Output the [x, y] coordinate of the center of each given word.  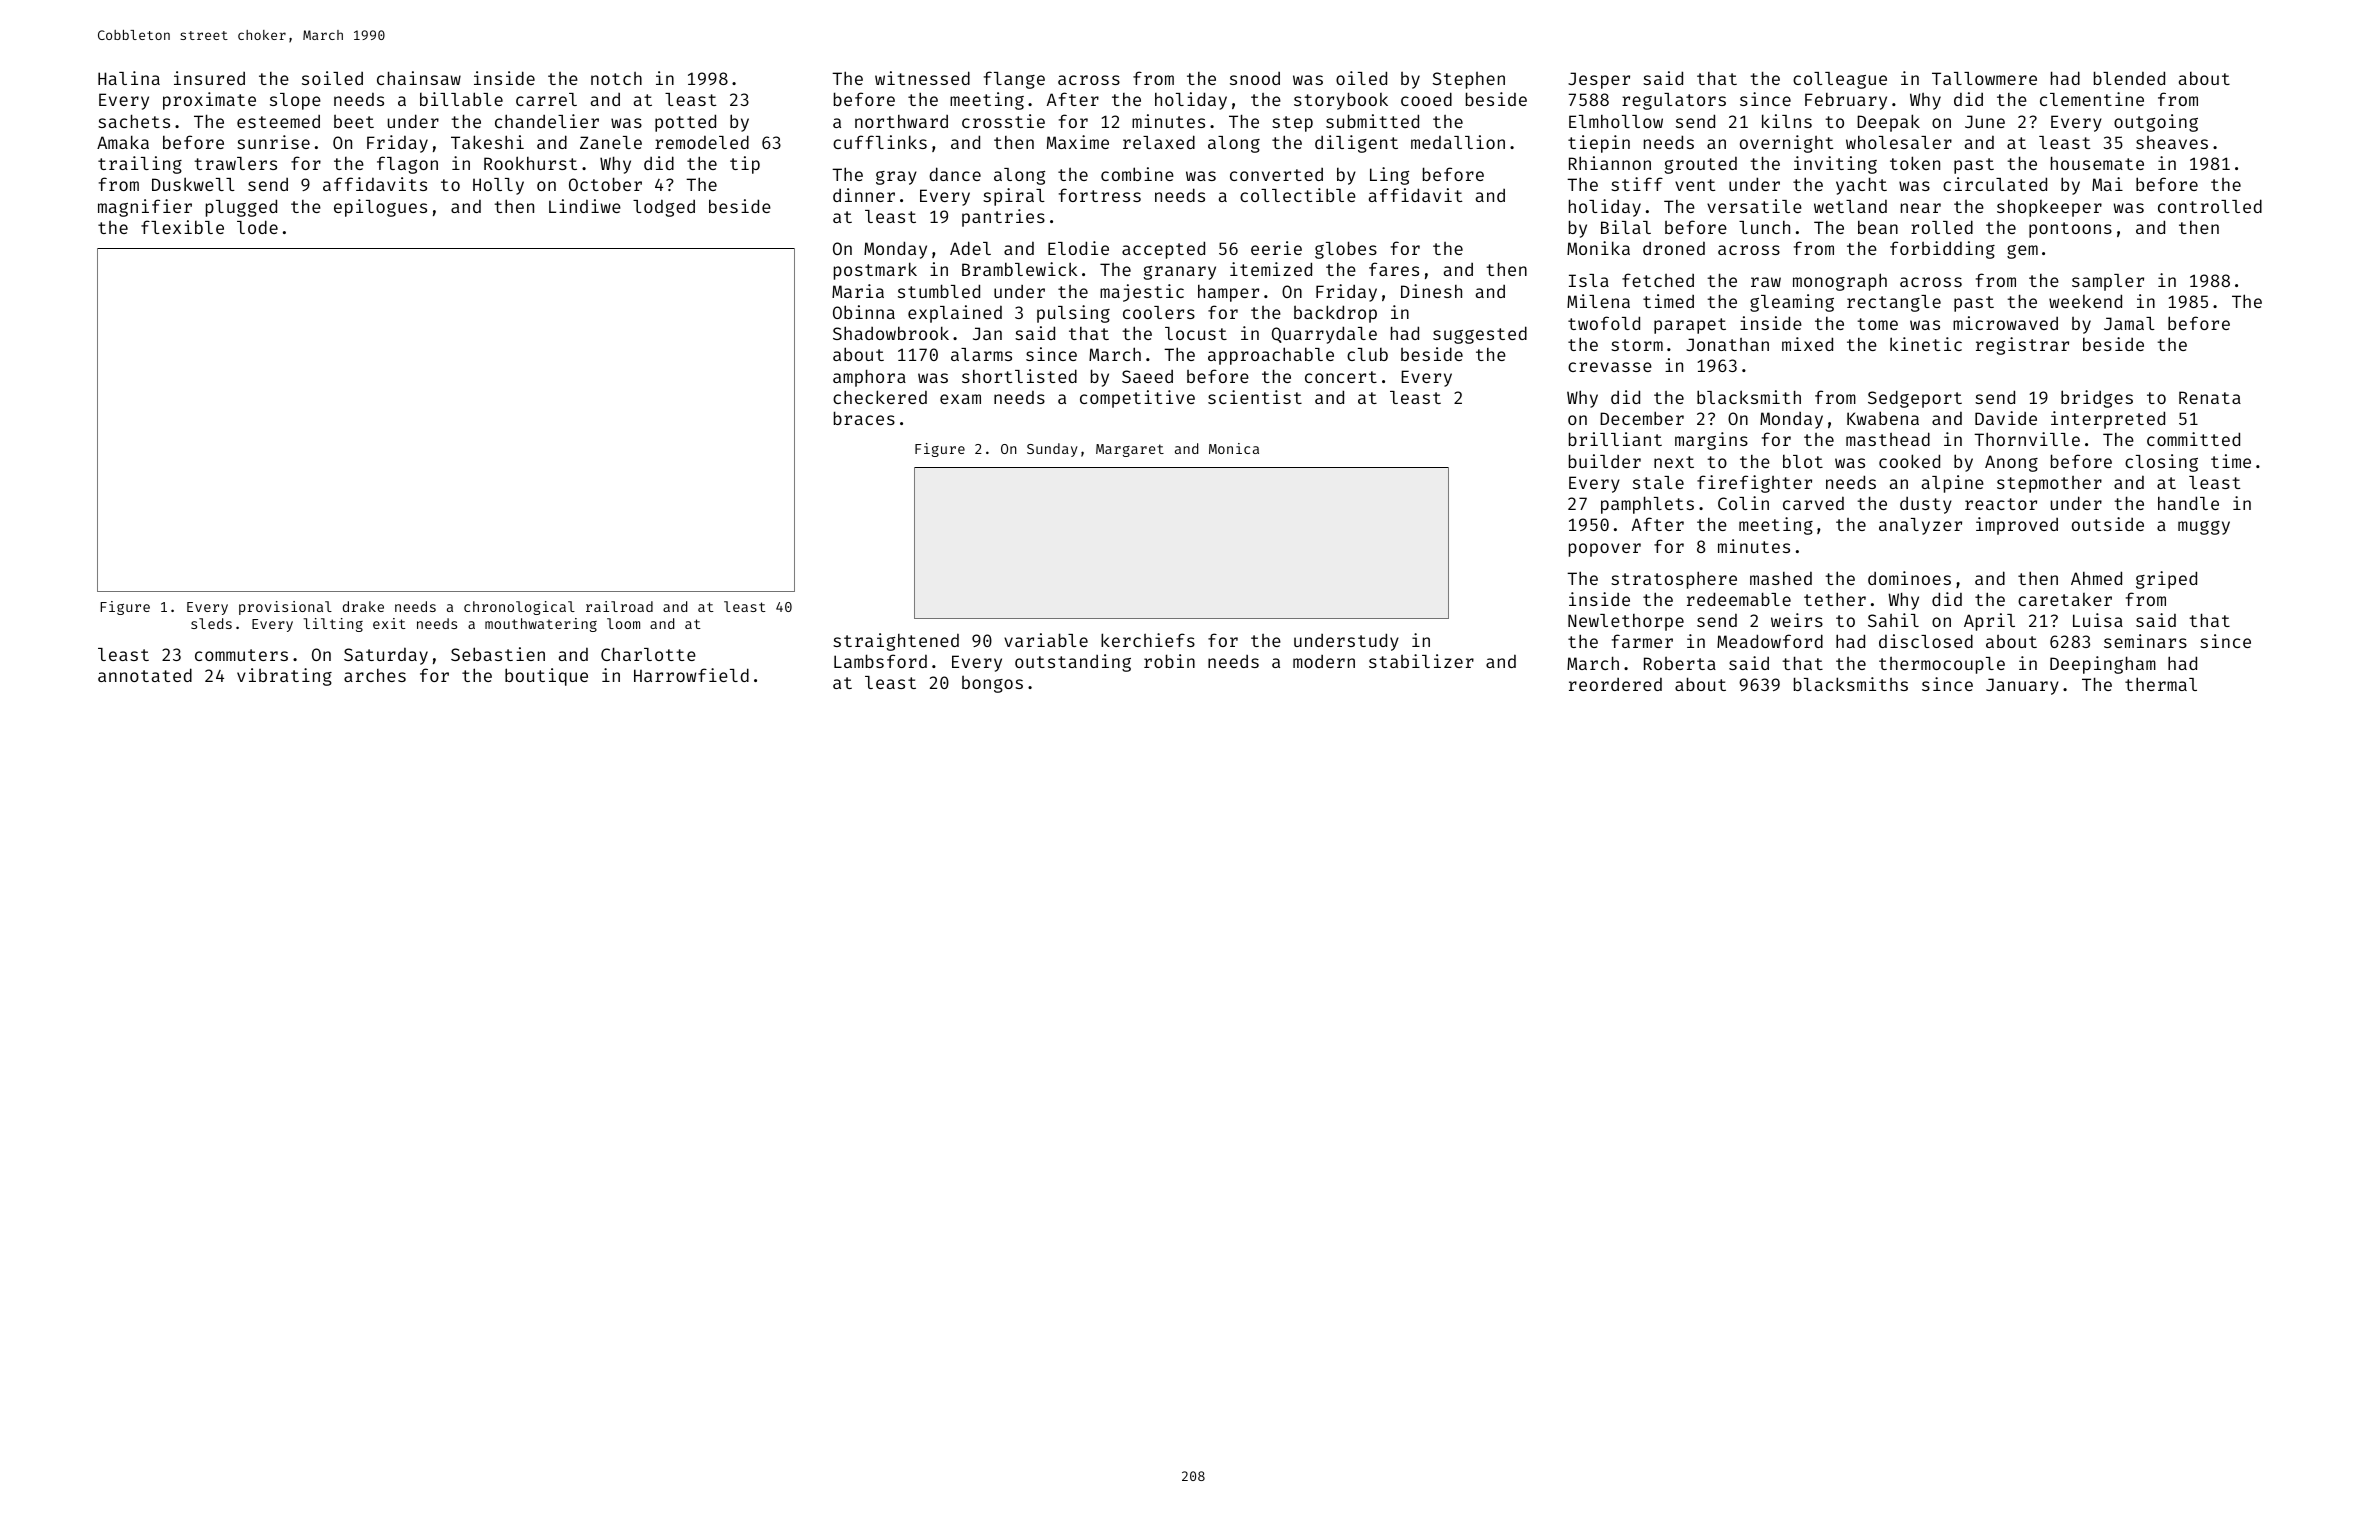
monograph [1840, 282]
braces [864, 418]
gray [896, 178]
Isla [1589, 280]
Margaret [1130, 450]
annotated [145, 675]
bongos [992, 684]
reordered [1615, 684]
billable [461, 99]
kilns [1787, 121]
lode [257, 227]
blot [1803, 461]
